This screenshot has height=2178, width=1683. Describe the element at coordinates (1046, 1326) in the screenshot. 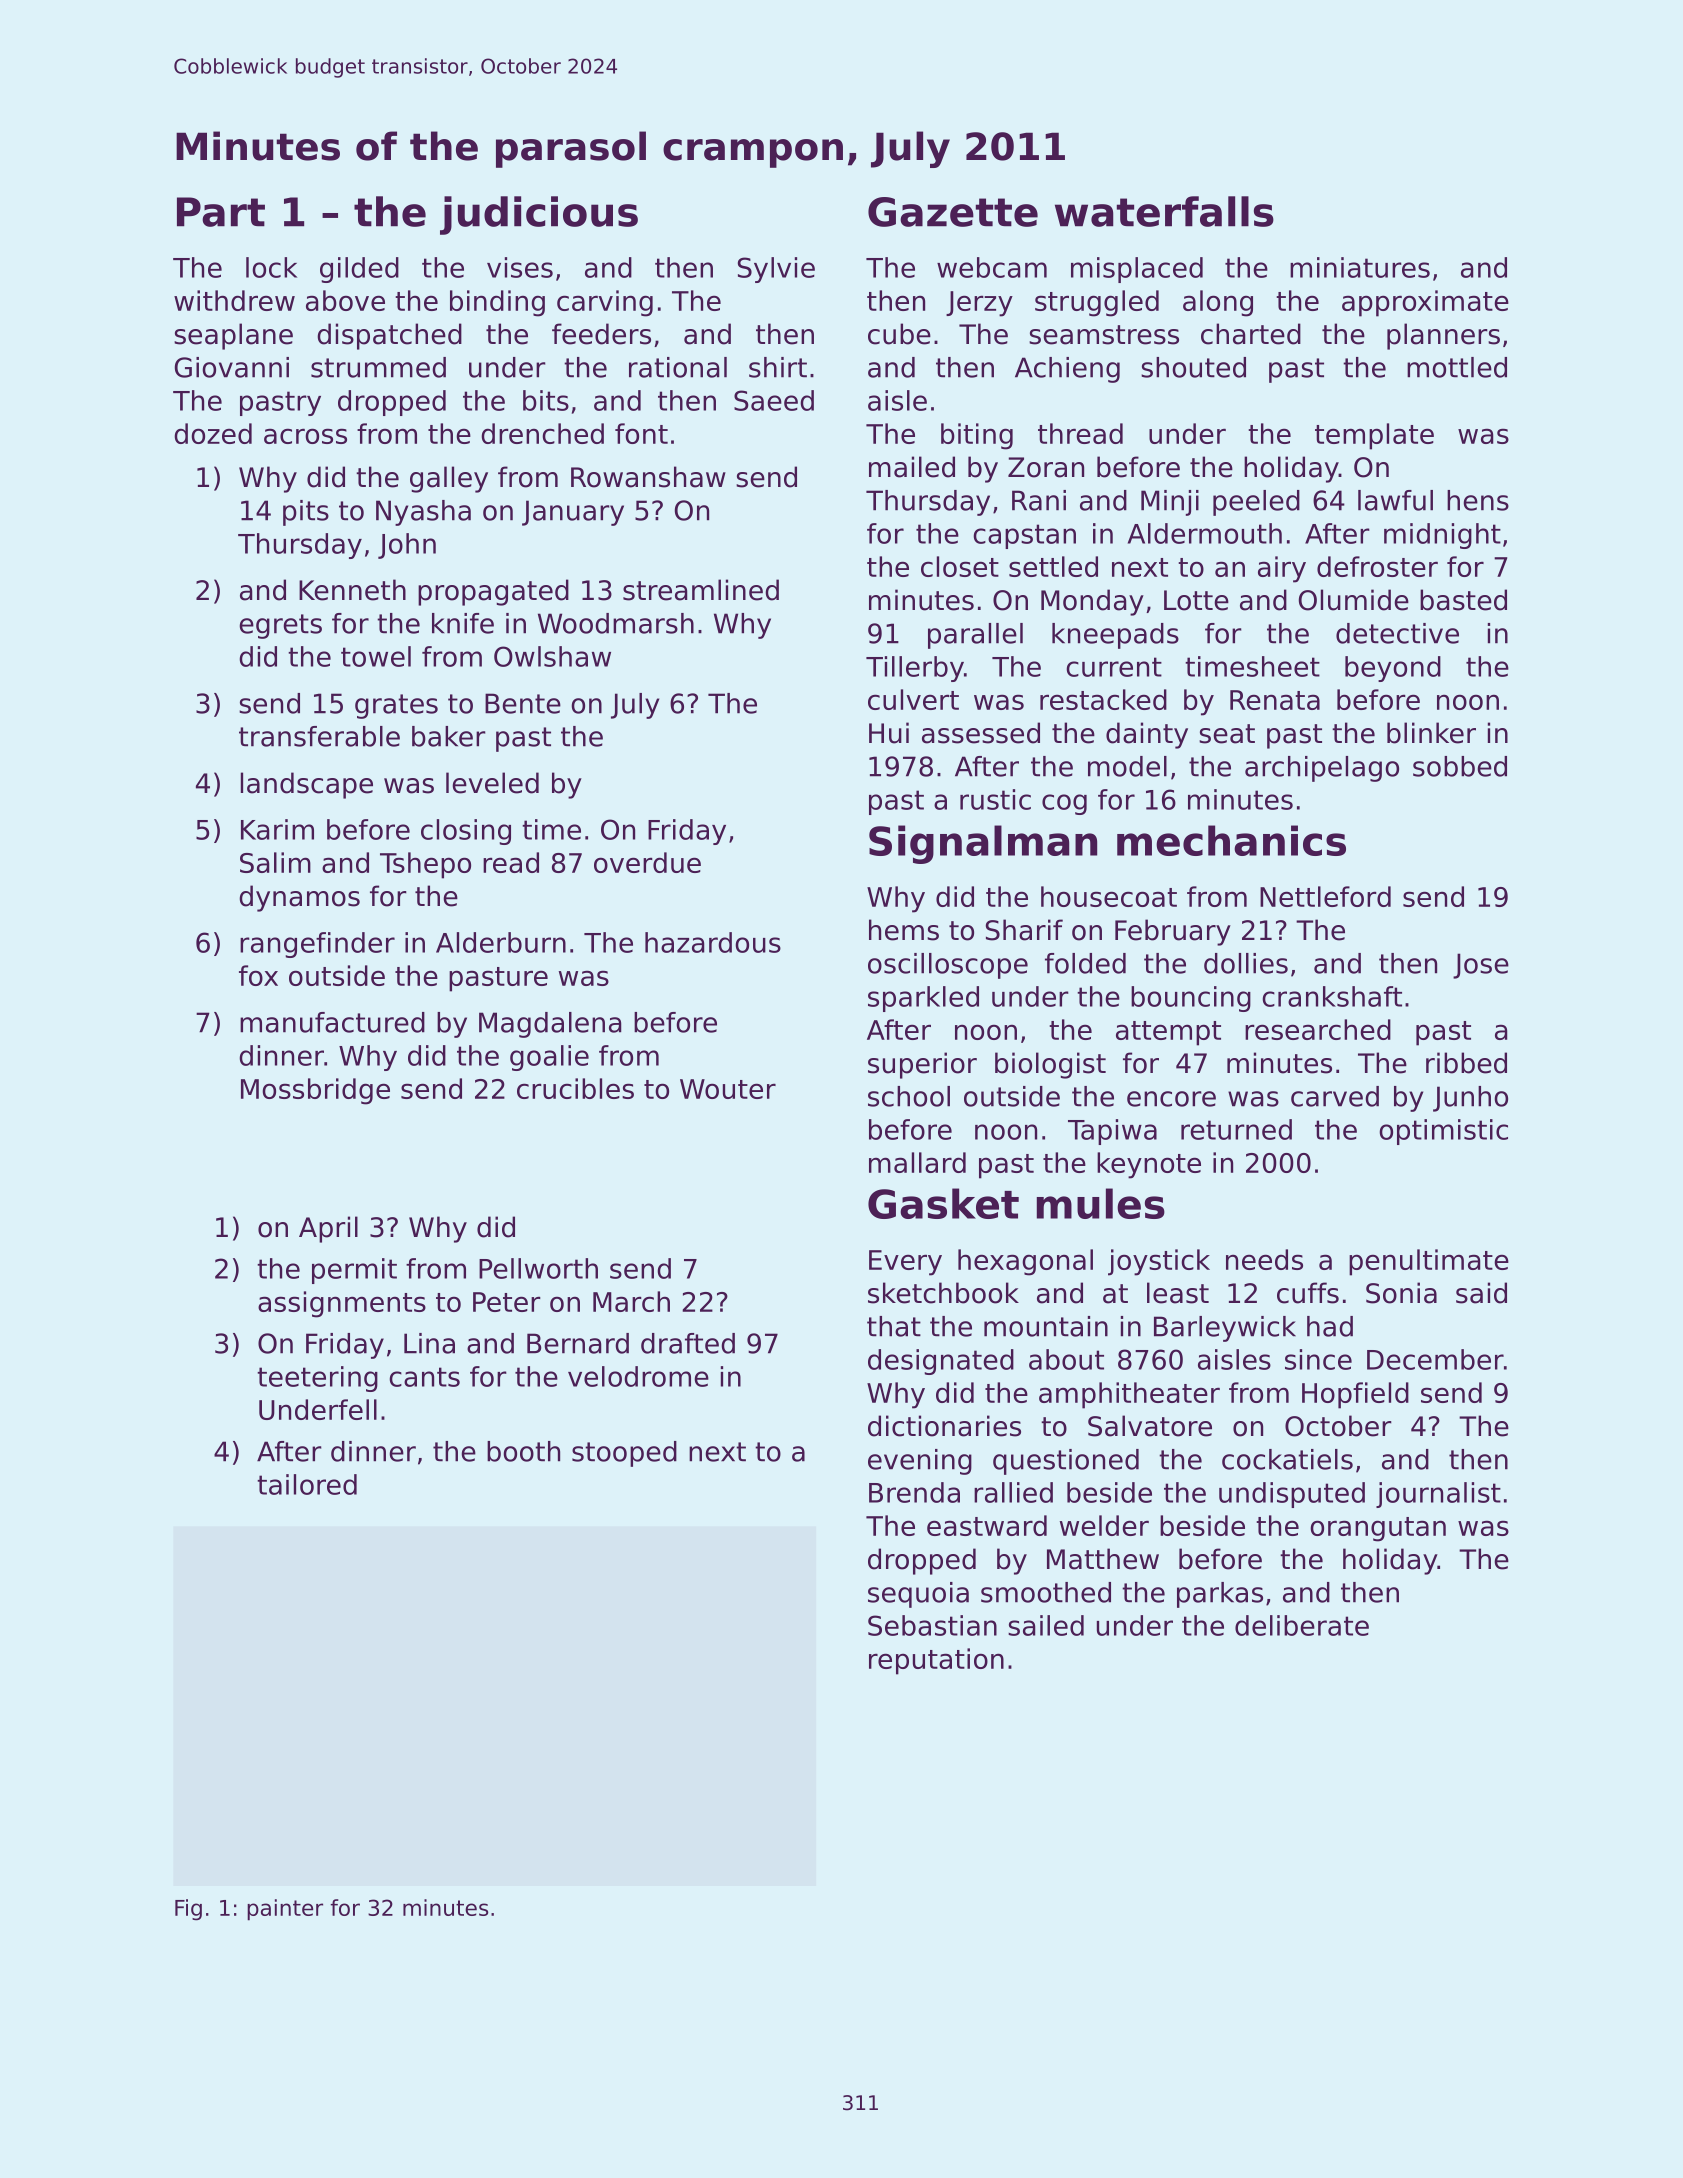

I see `mountain` at that location.
